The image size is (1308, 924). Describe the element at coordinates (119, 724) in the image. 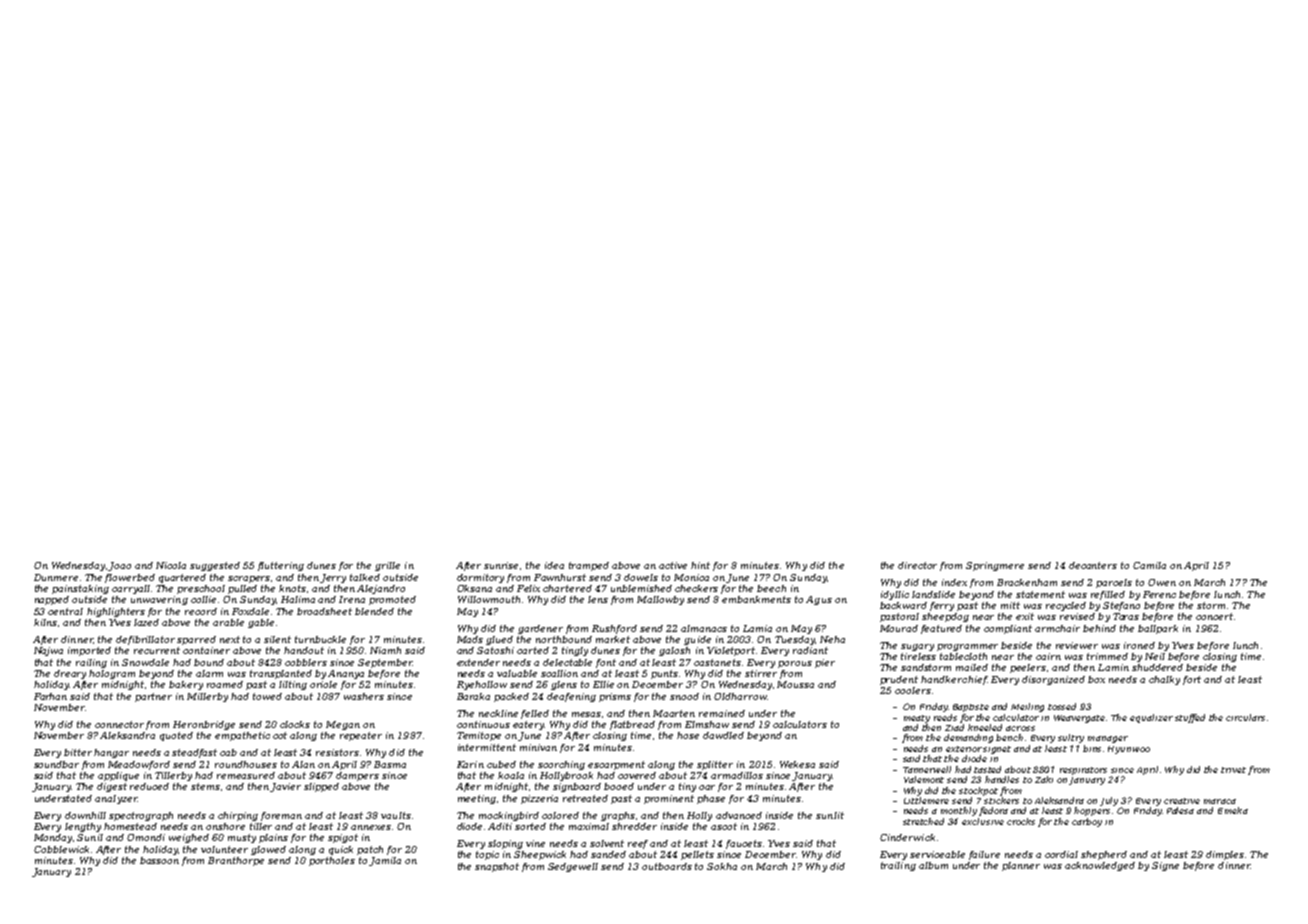

I see `connector` at that location.
